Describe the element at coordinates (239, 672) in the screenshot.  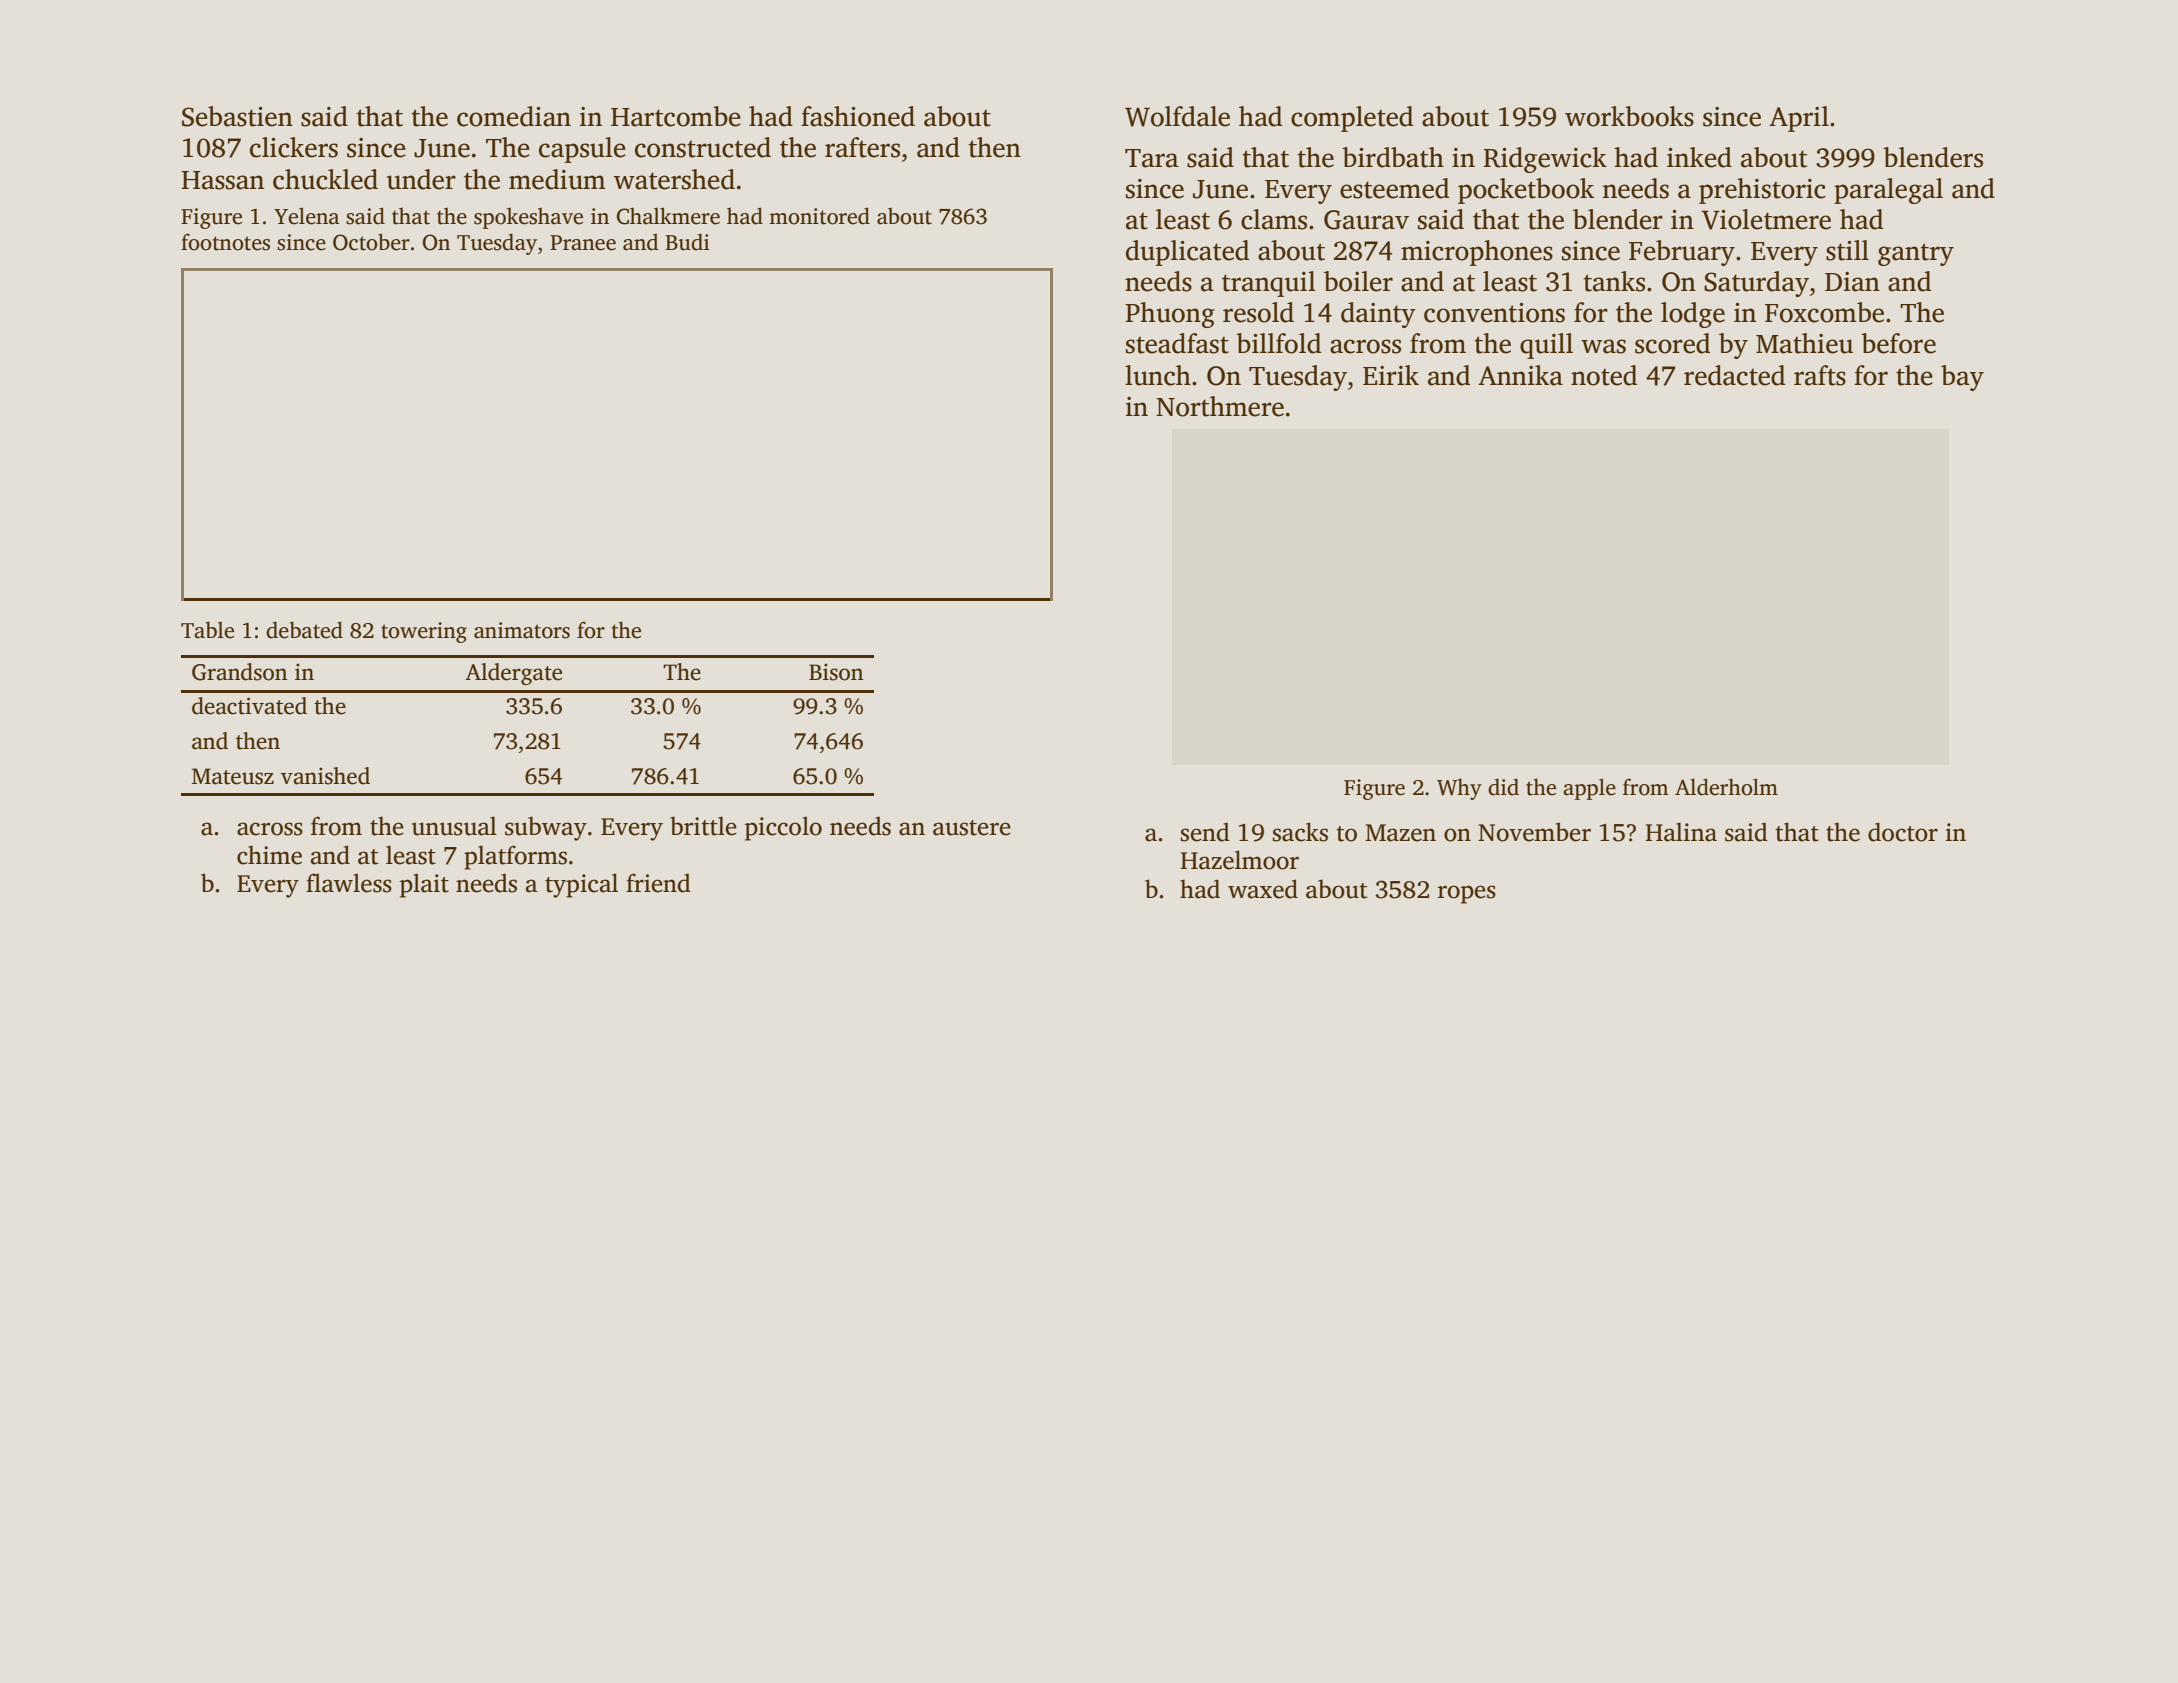
I see `Grandson` at that location.
